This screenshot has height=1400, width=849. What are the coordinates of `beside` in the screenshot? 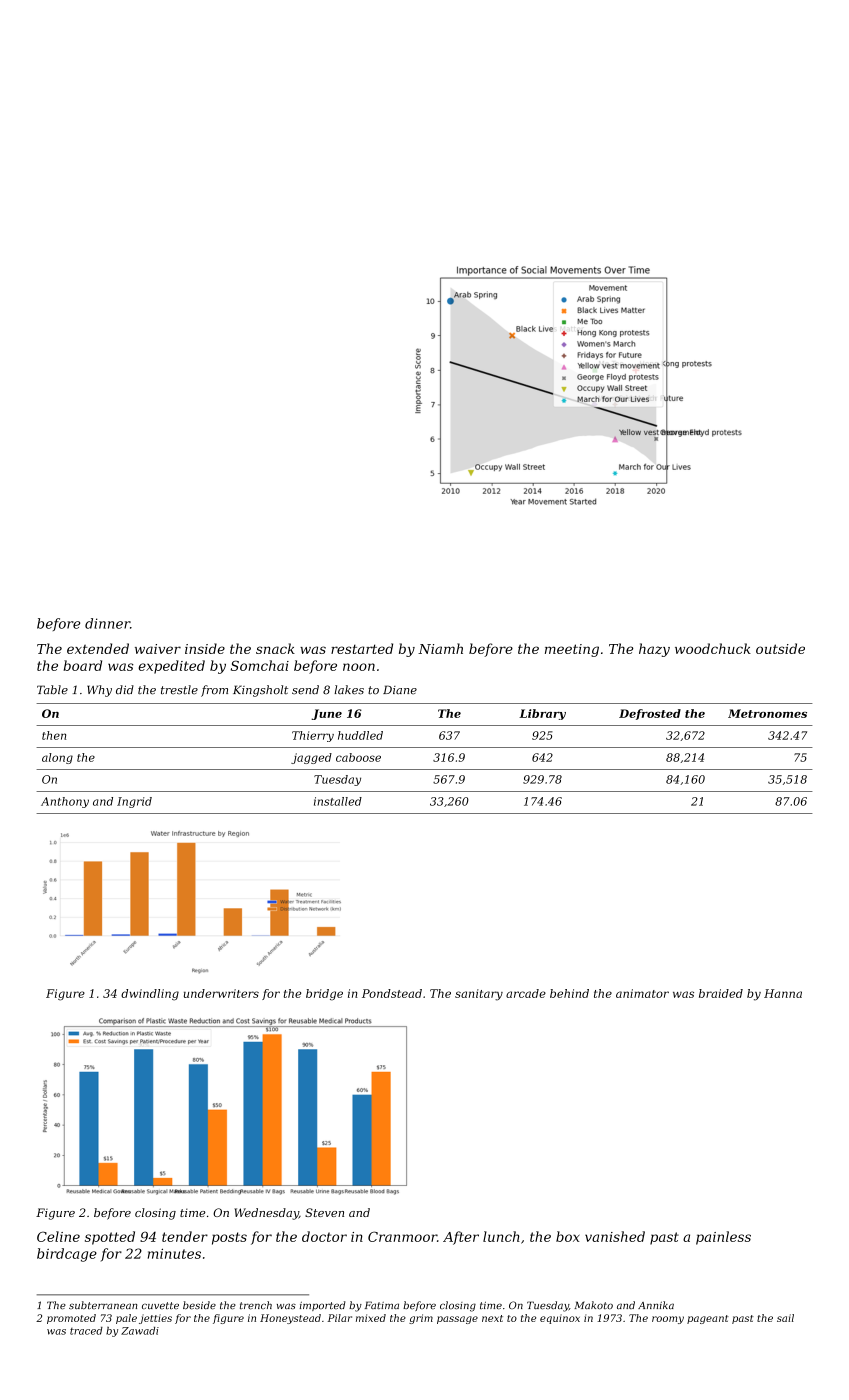 It's located at (199, 1305).
